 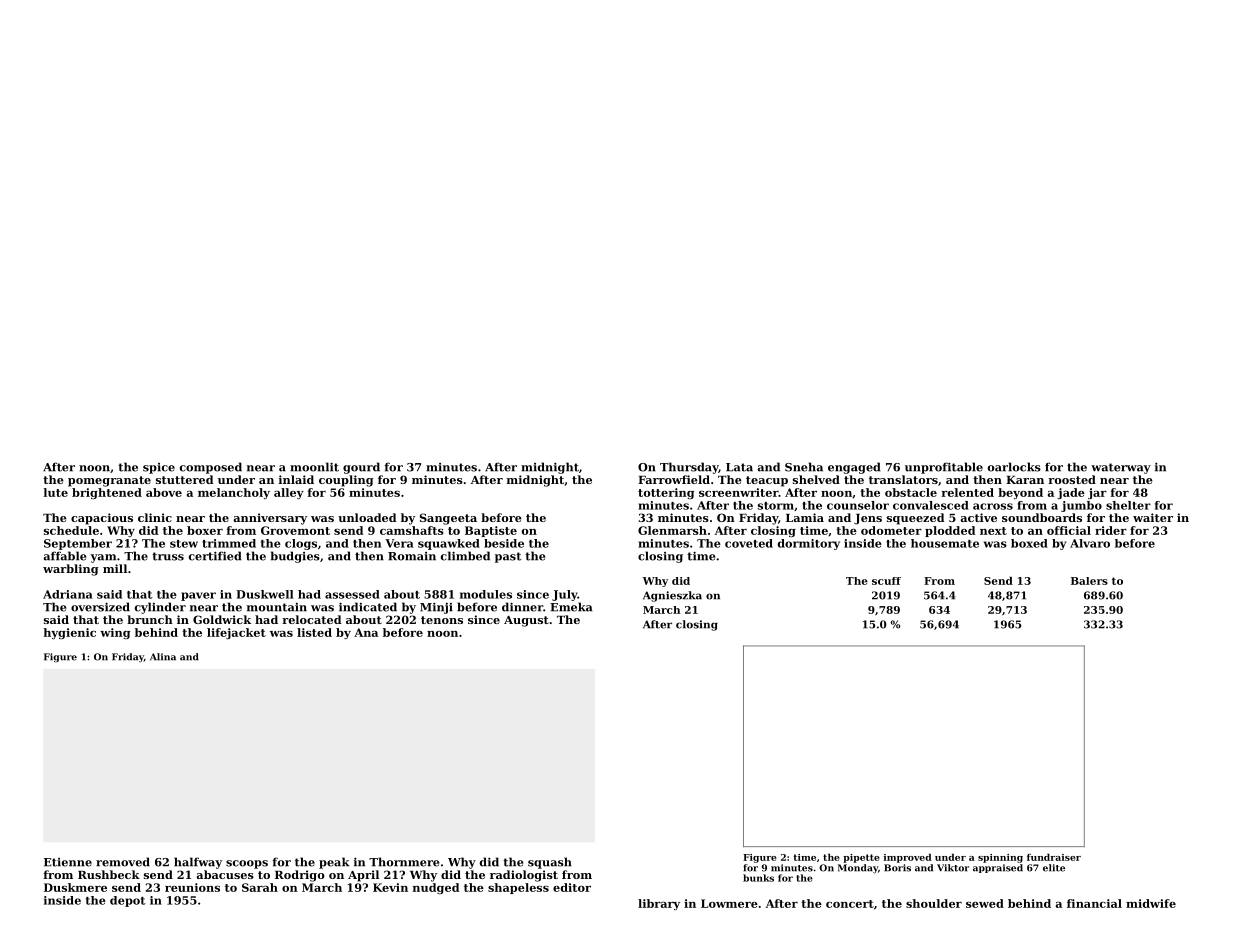 I want to click on library, so click(x=659, y=904).
